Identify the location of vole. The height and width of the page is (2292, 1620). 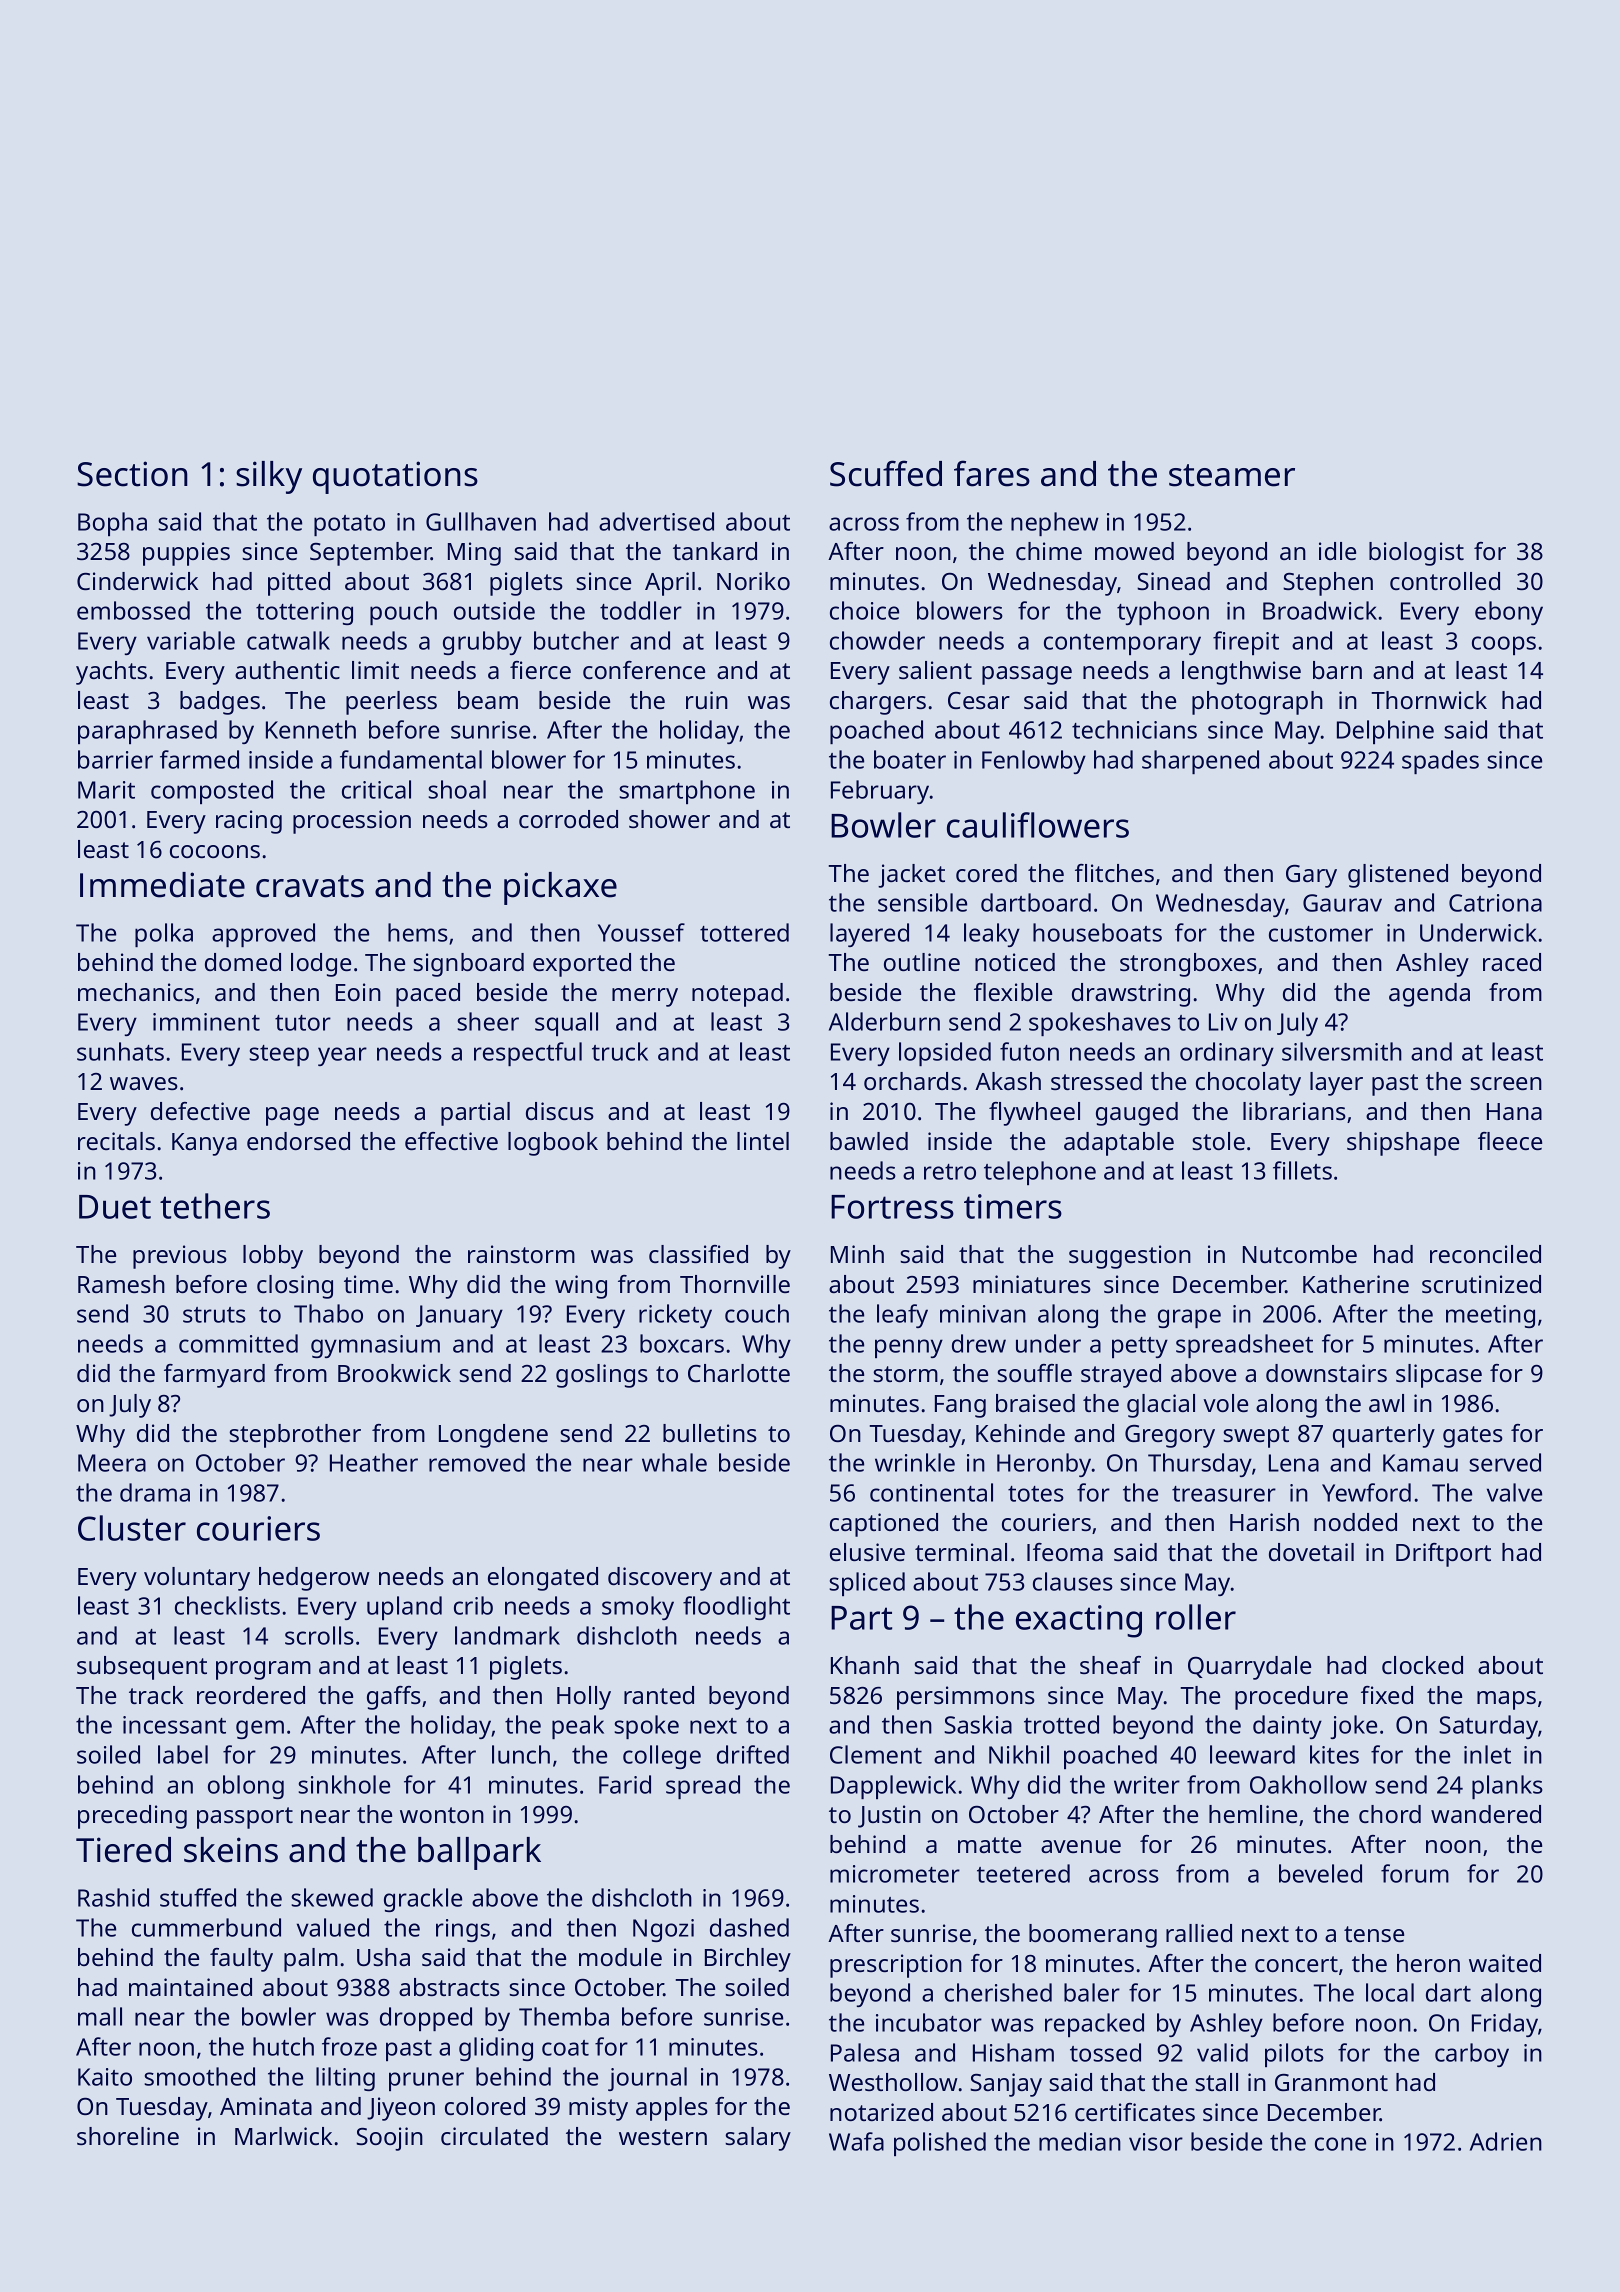
(1225, 1403).
